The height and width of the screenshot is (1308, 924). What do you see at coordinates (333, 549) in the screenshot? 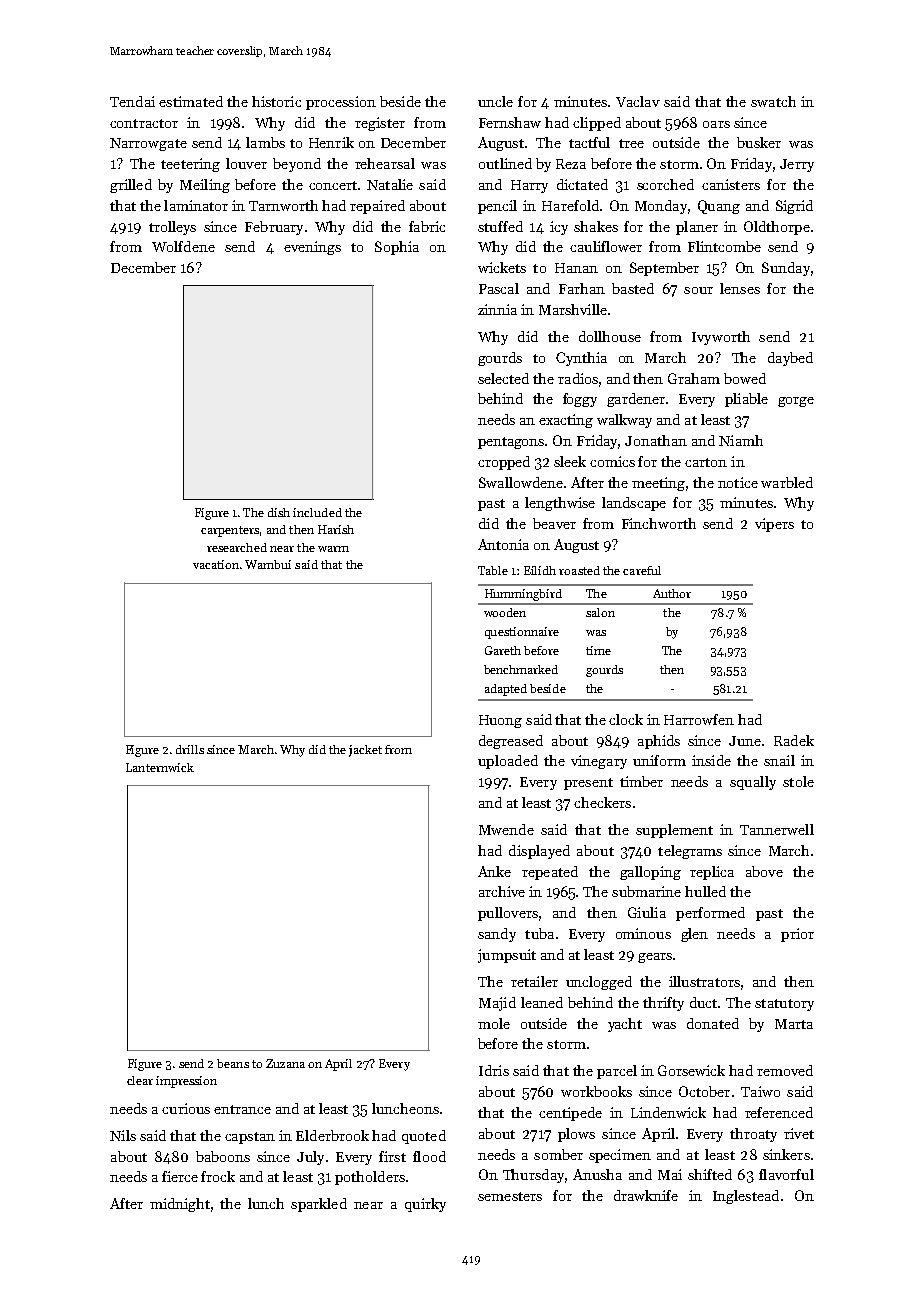
I see `warm` at bounding box center [333, 549].
